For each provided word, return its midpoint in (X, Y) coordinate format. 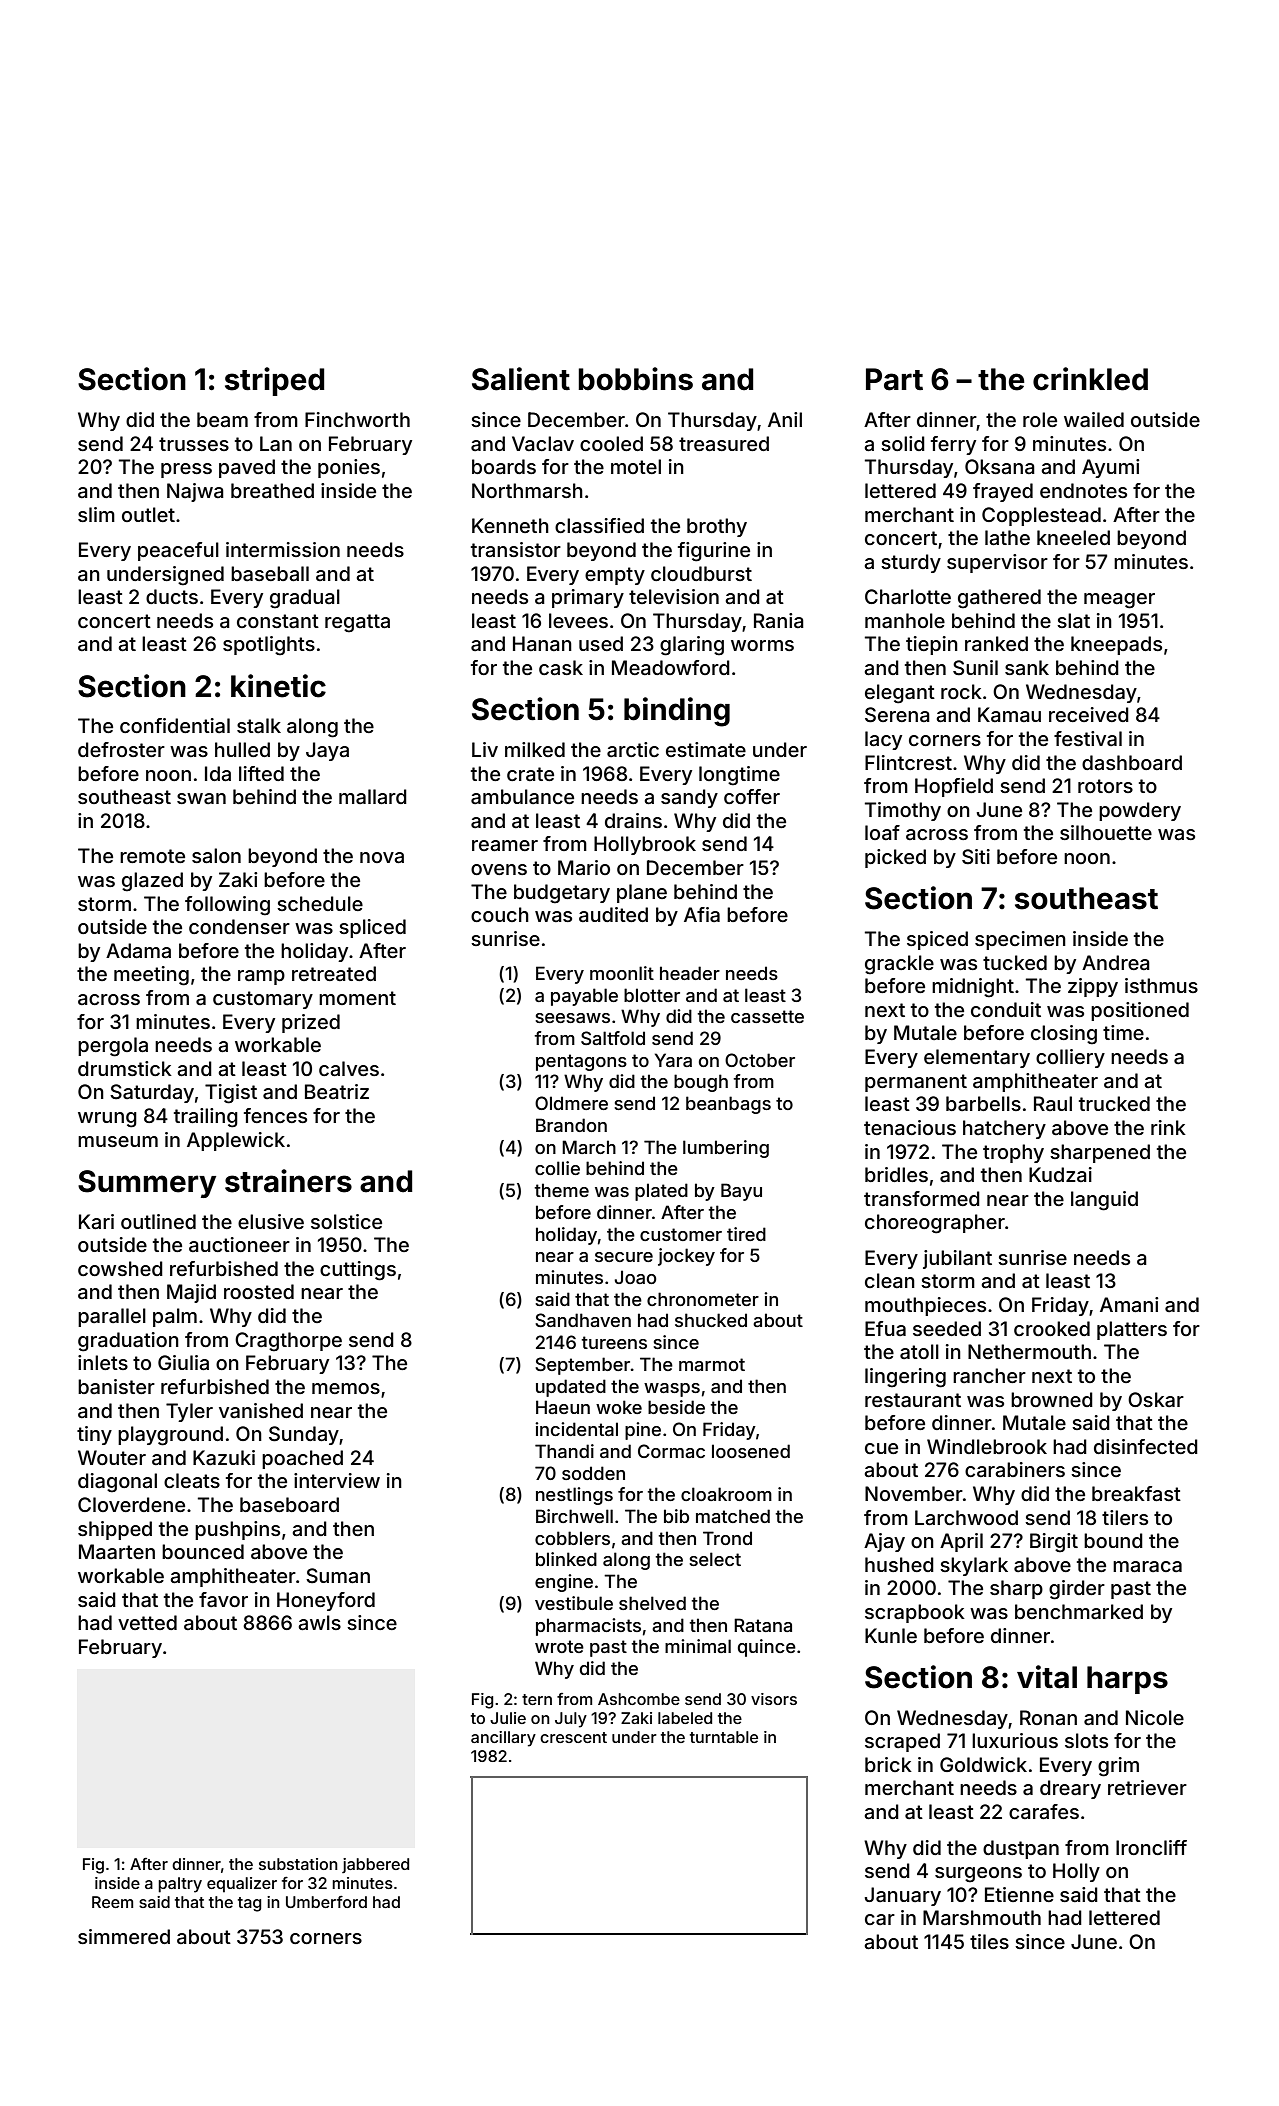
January (903, 1896)
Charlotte (908, 596)
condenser (239, 926)
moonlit (622, 973)
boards (504, 466)
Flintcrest (908, 762)
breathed (272, 490)
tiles (989, 1941)
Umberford (326, 1902)
